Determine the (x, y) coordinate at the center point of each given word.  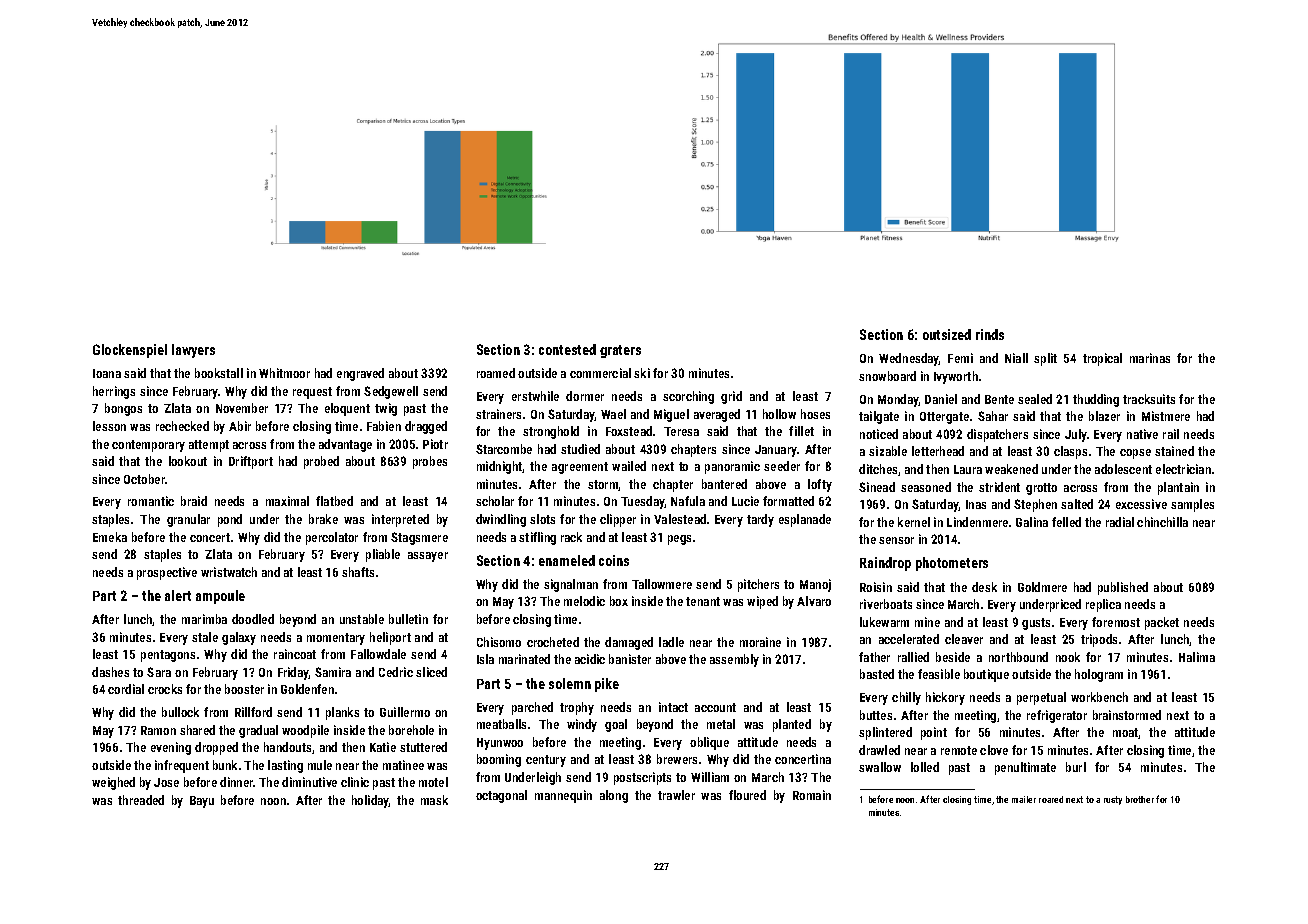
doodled (253, 619)
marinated (524, 659)
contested (567, 349)
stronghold (551, 432)
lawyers (193, 351)
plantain (1178, 488)
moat (1126, 733)
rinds (990, 334)
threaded (141, 800)
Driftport (251, 462)
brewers (677, 759)
